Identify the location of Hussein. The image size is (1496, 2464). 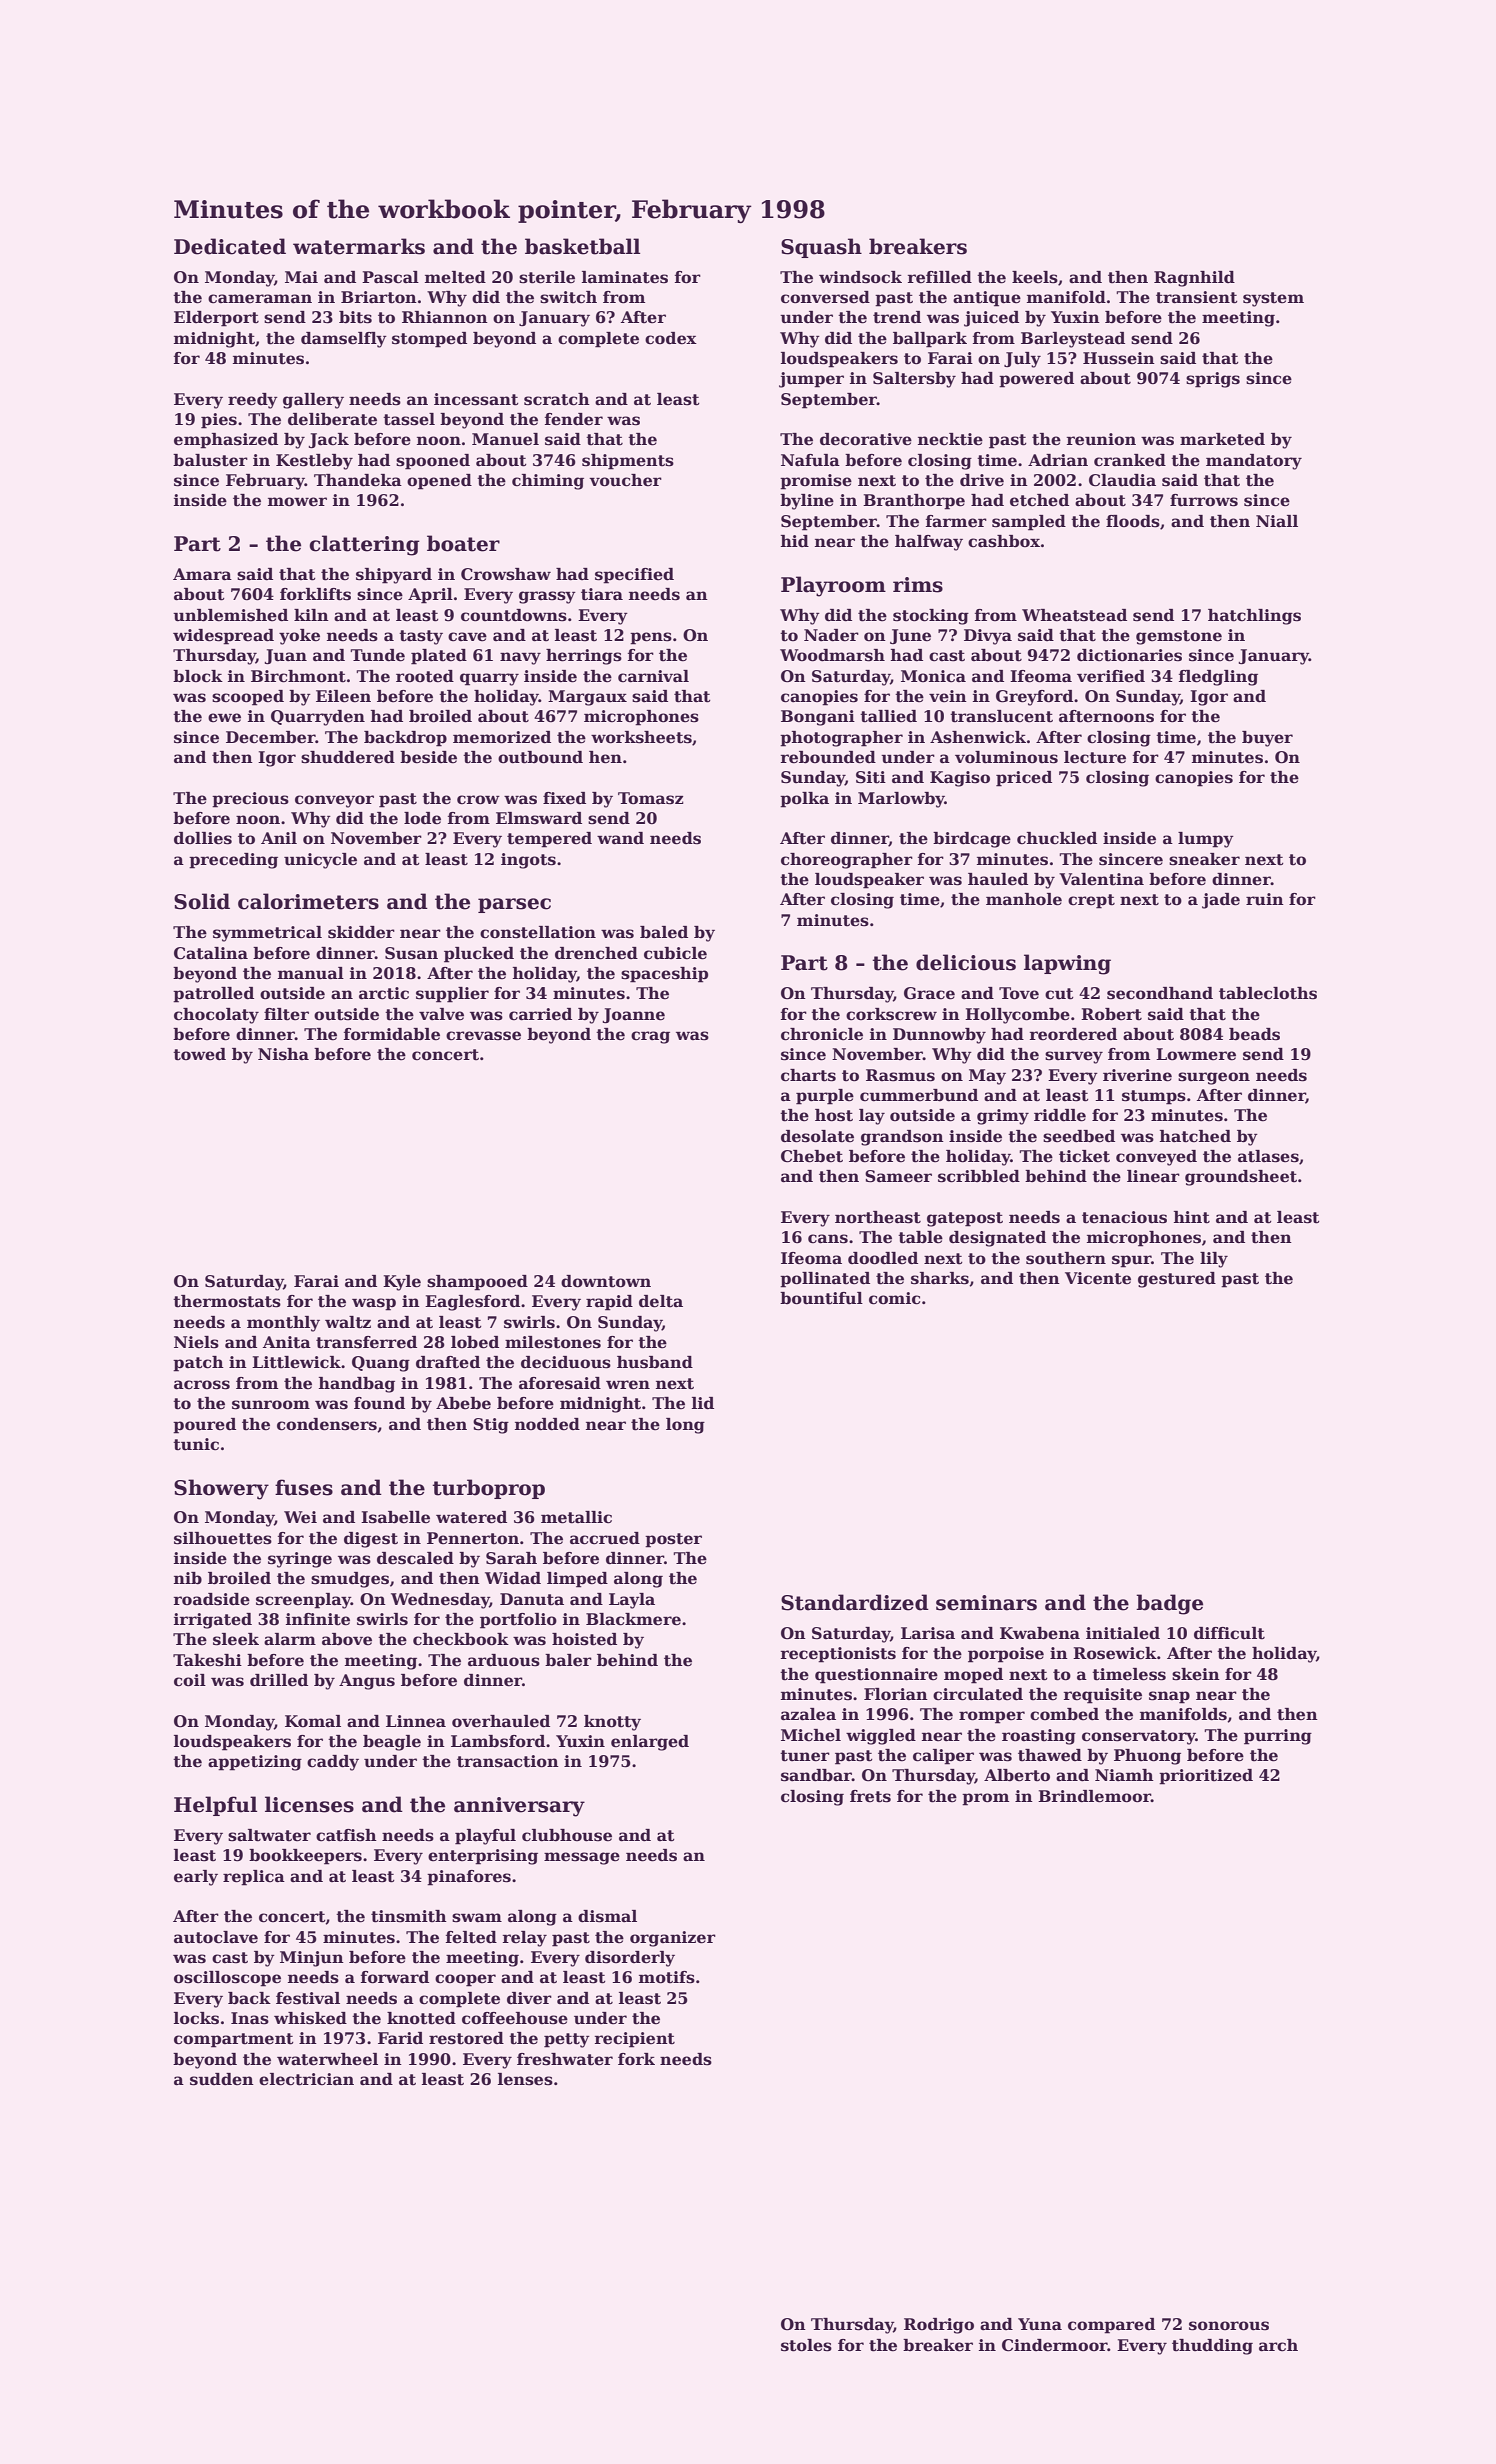
(1119, 358).
